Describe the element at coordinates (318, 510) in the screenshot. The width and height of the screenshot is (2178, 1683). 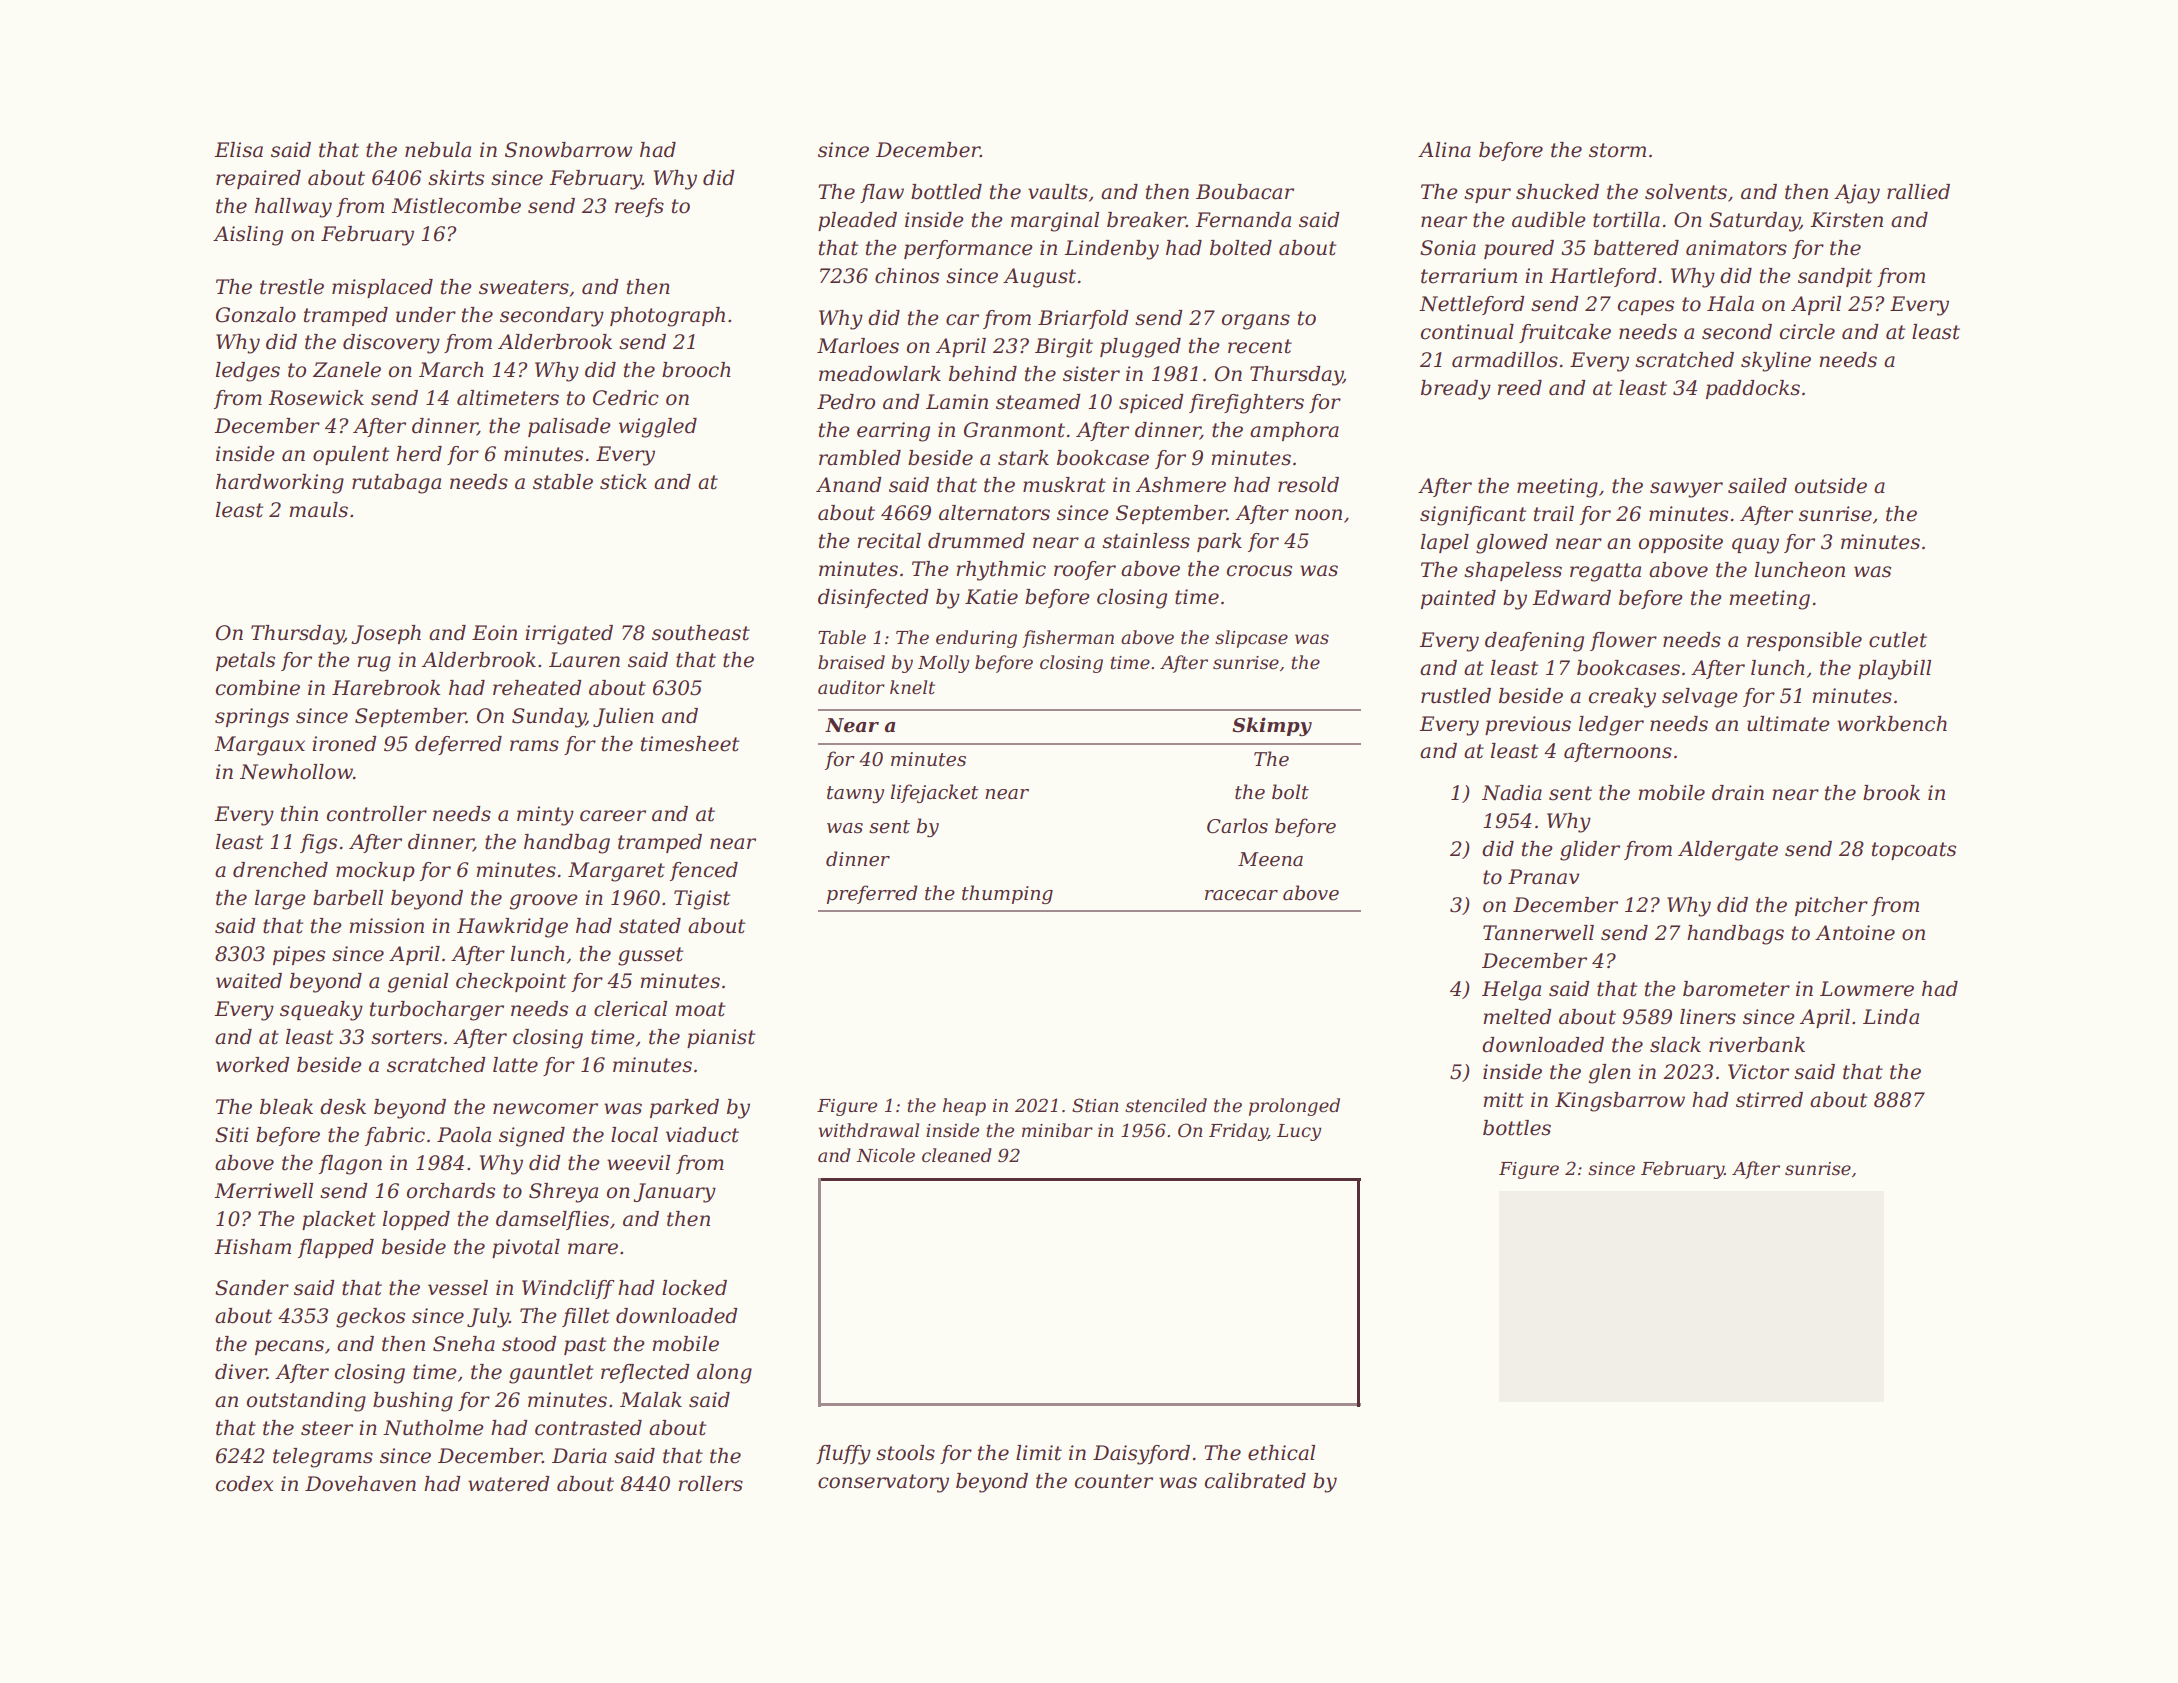
I see `mauls` at that location.
